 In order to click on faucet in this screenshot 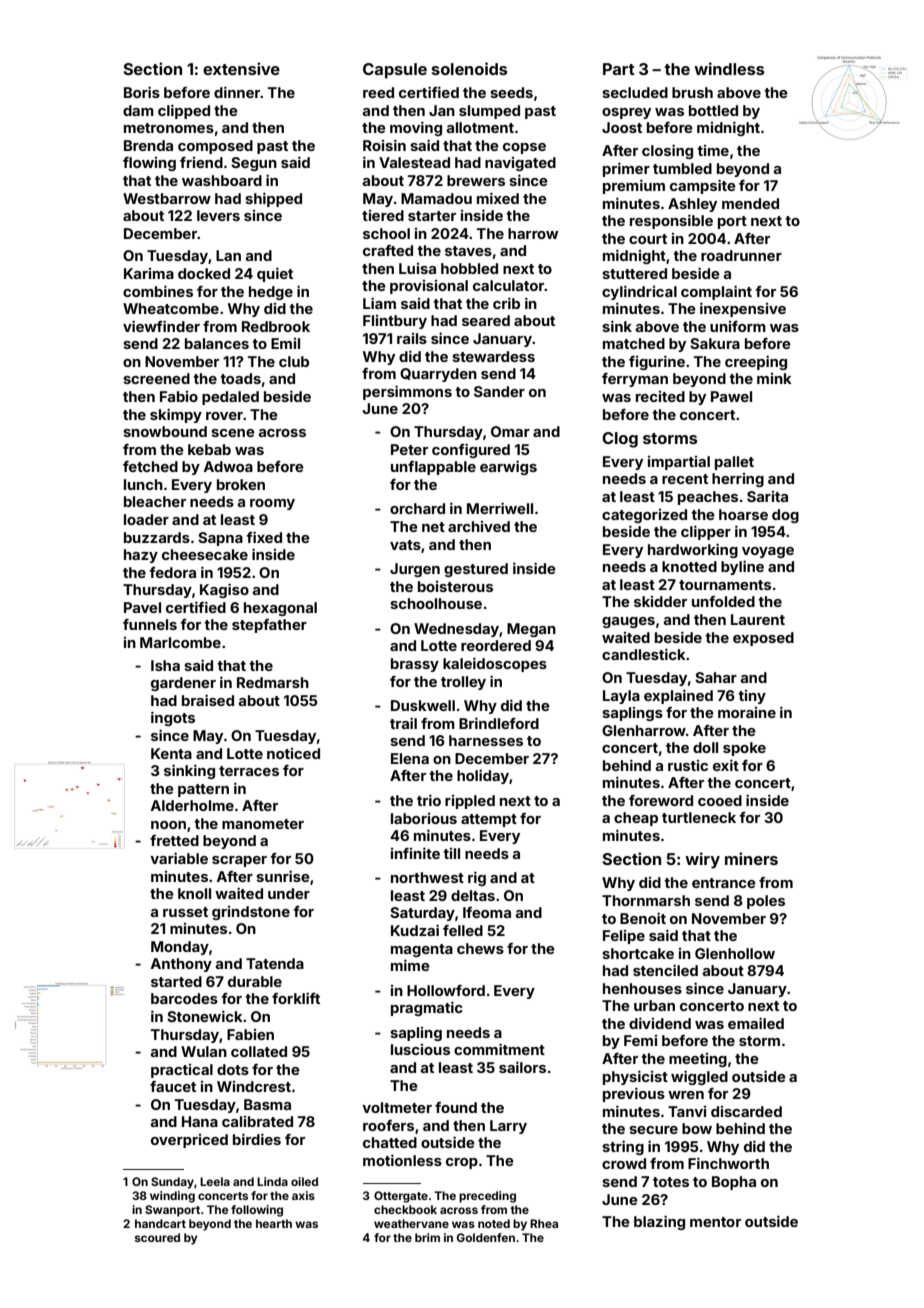, I will do `click(173, 1086)`.
